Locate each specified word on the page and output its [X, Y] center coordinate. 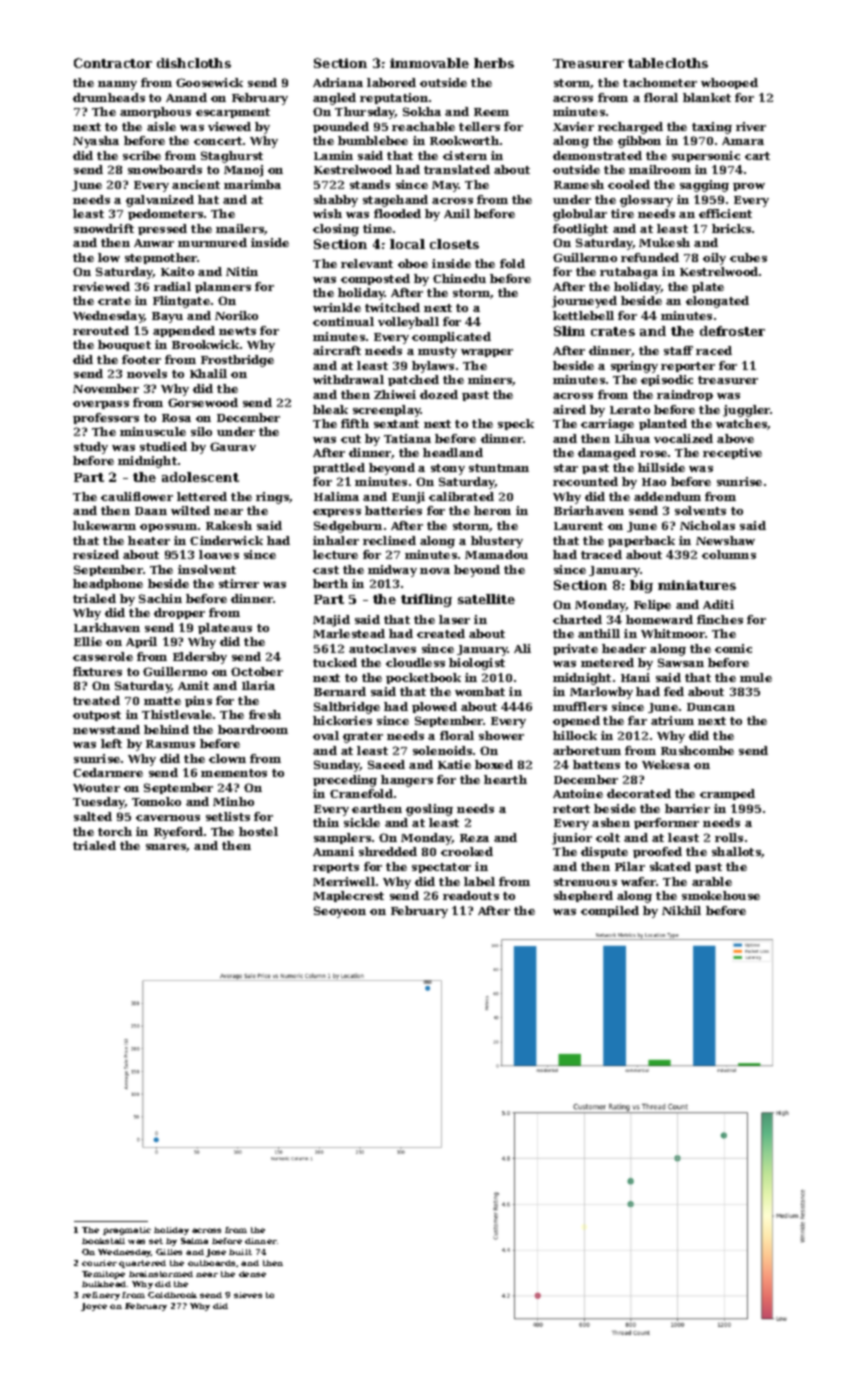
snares [166, 848]
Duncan [711, 707]
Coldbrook [172, 1295]
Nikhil [681, 910]
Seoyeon [340, 912]
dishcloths [194, 63]
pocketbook [423, 678]
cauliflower [137, 496]
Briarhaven [589, 510]
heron [492, 510]
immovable [429, 63]
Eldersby [200, 658]
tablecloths [668, 63]
